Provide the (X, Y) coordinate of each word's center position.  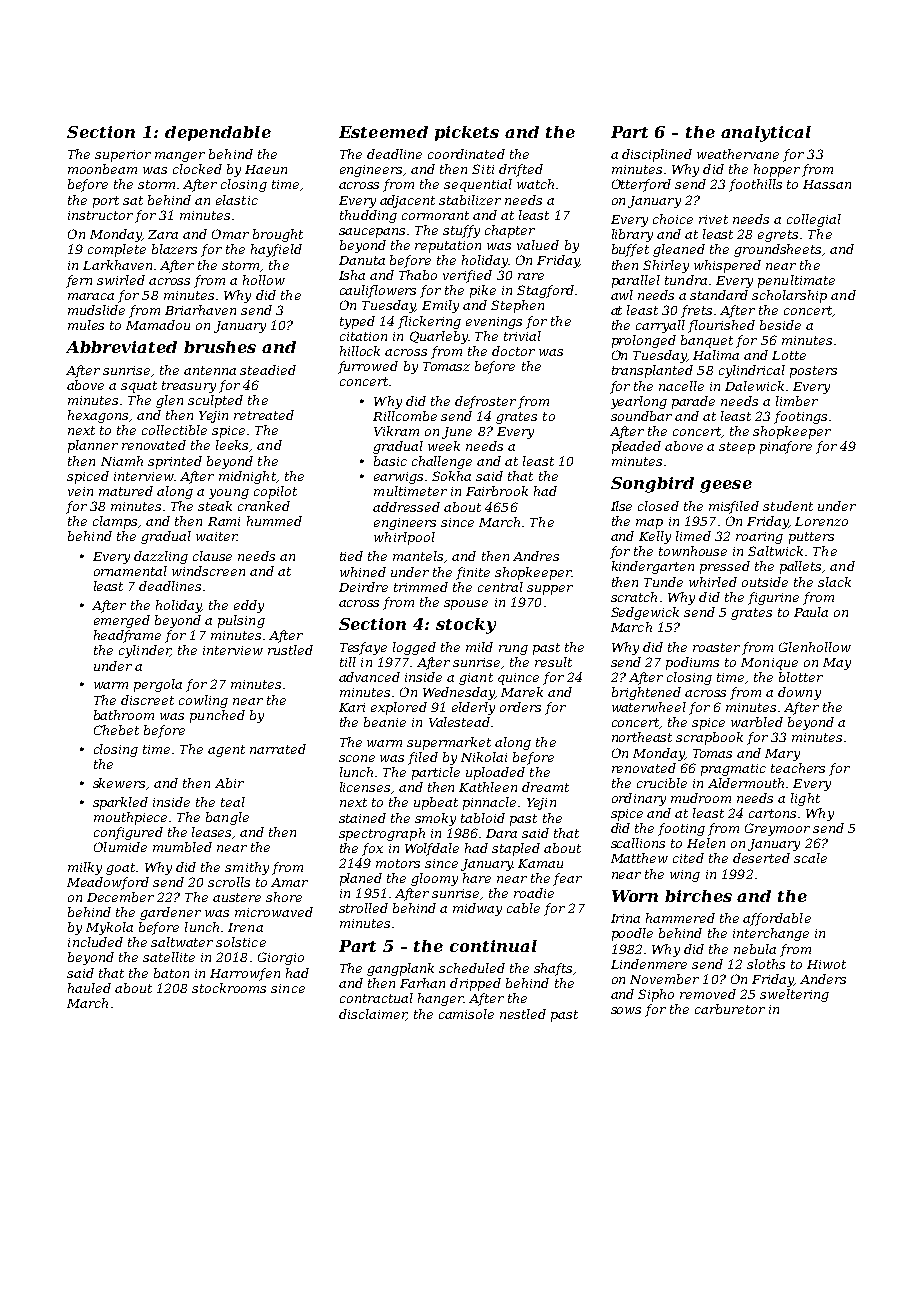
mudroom (701, 798)
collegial (814, 220)
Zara (163, 234)
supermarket (449, 743)
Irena (245, 927)
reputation (448, 247)
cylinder (144, 651)
